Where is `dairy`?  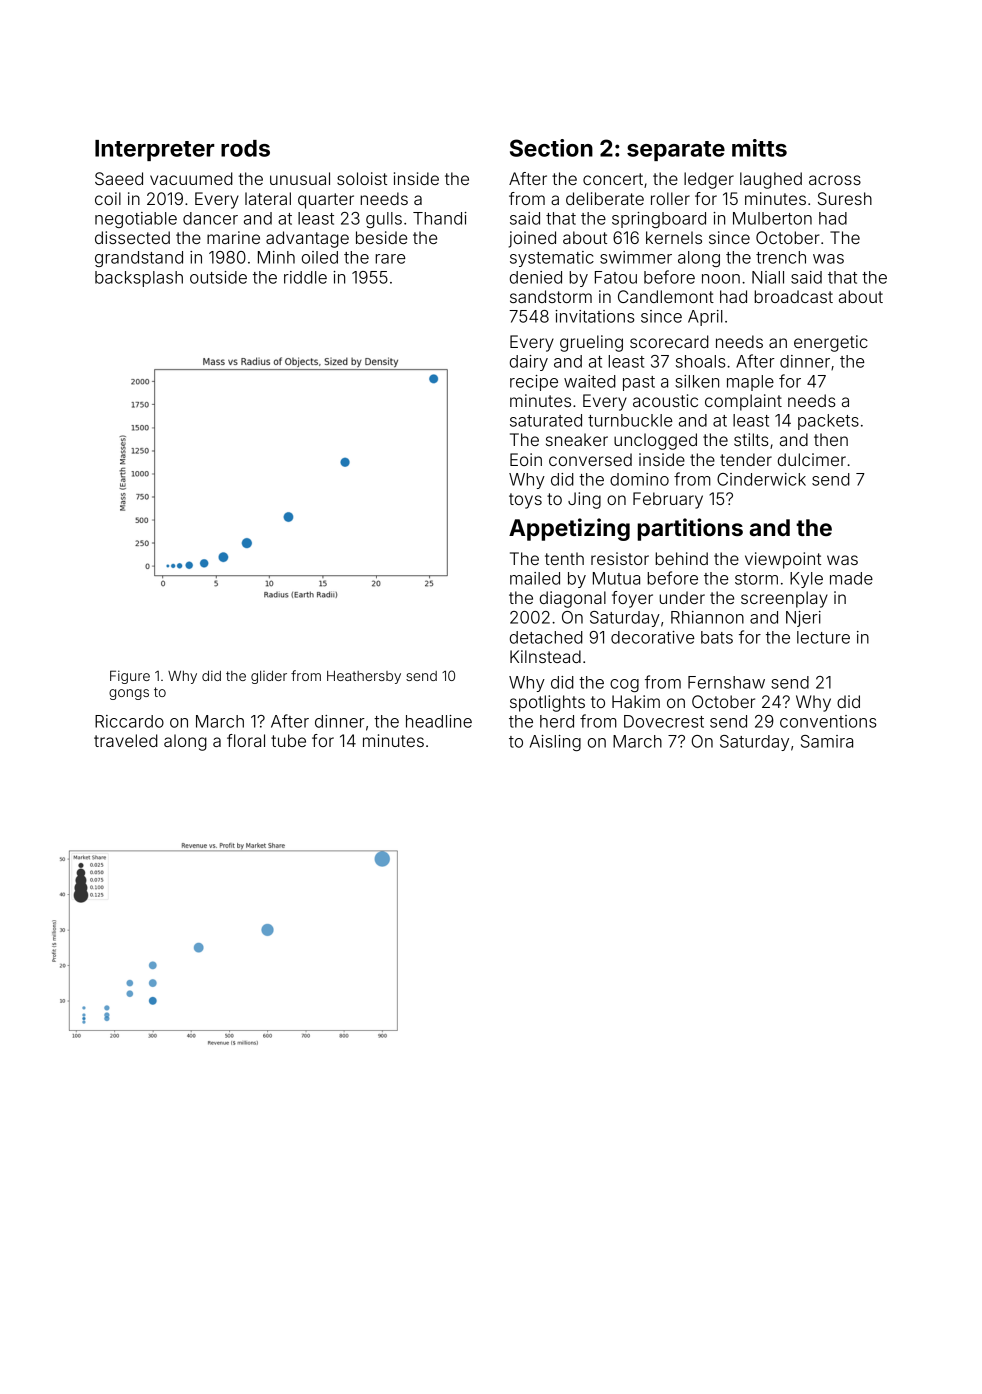 dairy is located at coordinates (529, 363).
